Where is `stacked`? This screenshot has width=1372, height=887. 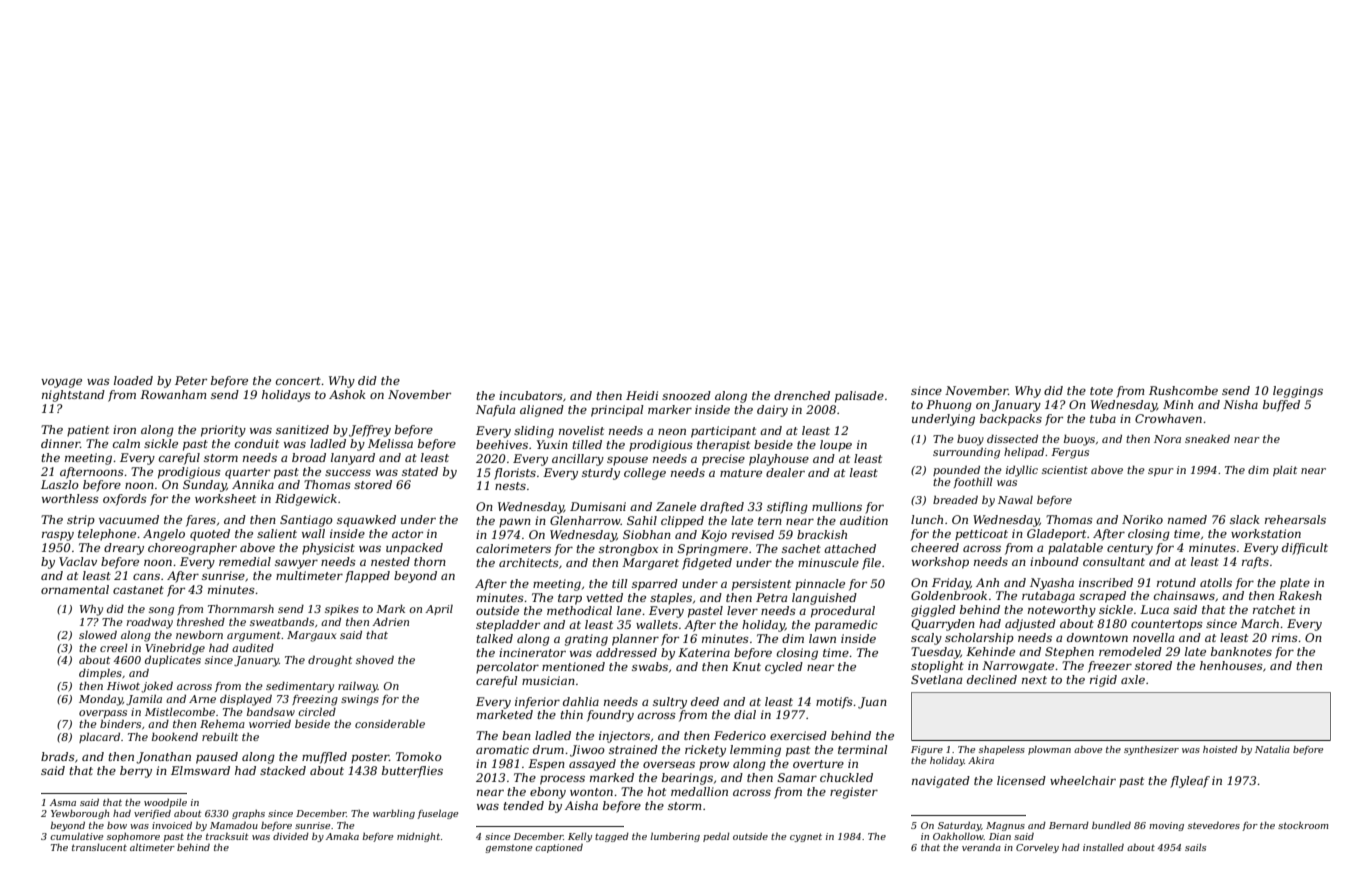 stacked is located at coordinates (283, 770).
